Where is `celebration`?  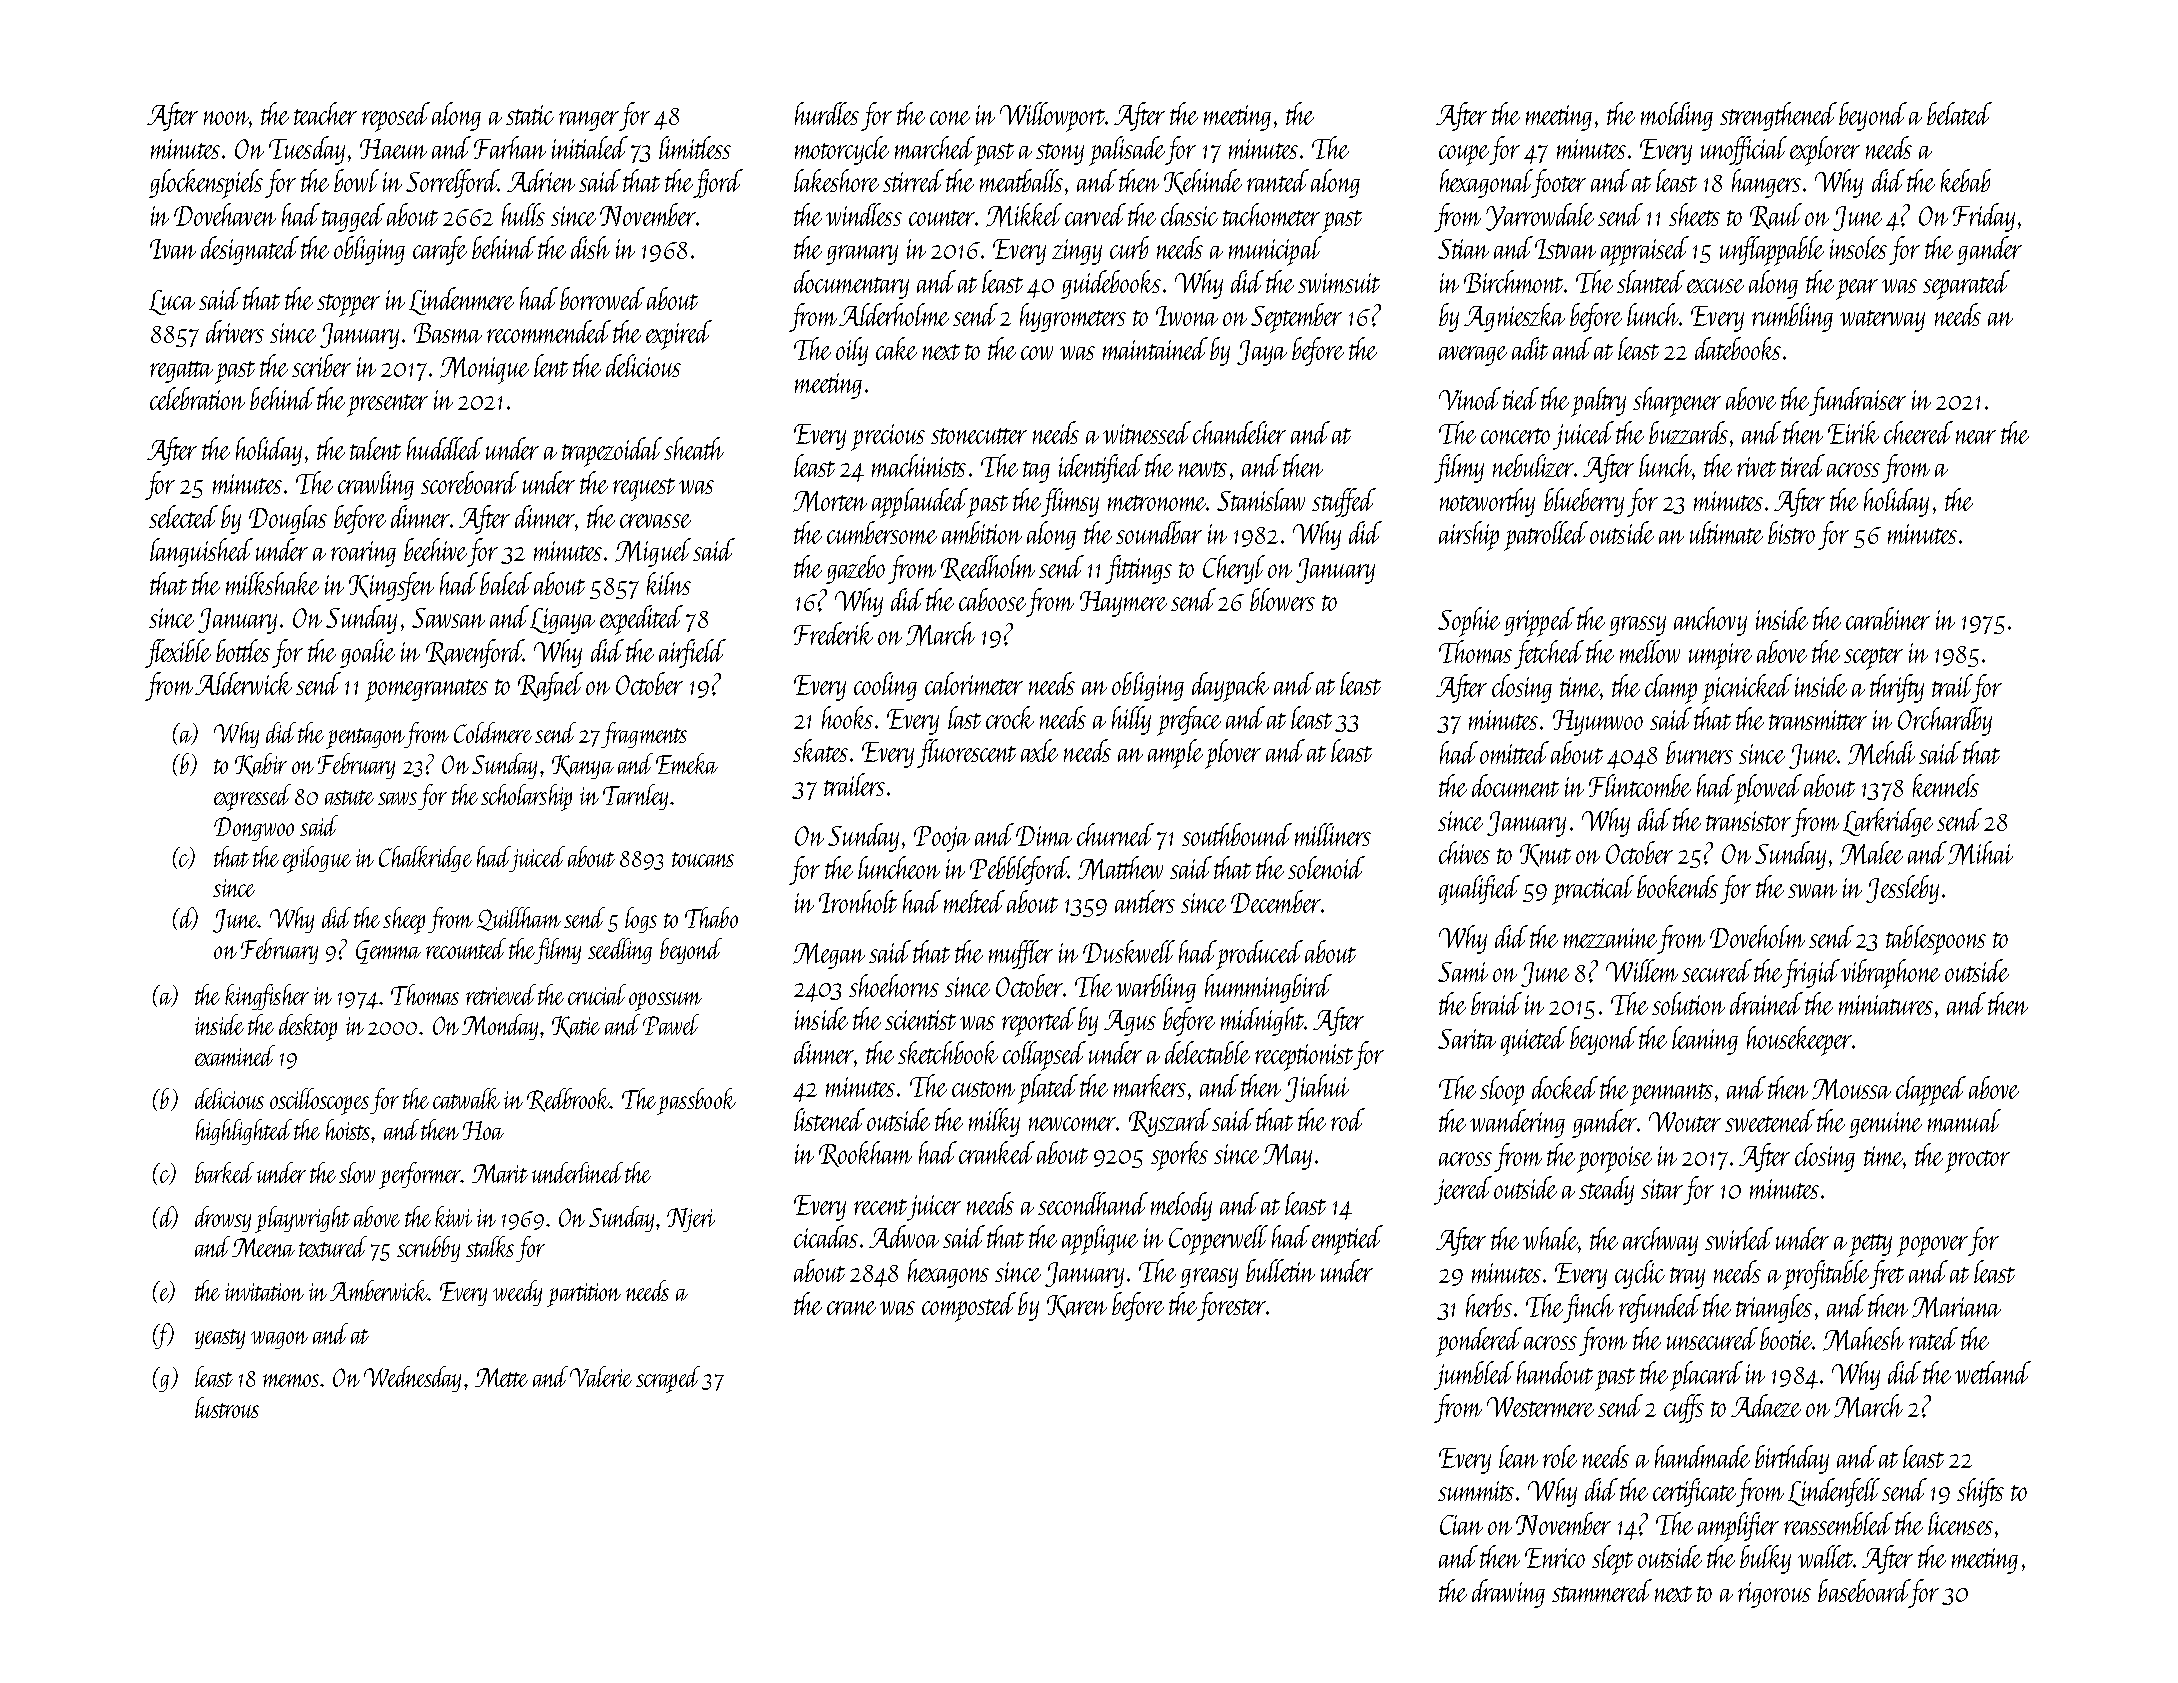
celebration is located at coordinates (197, 398).
